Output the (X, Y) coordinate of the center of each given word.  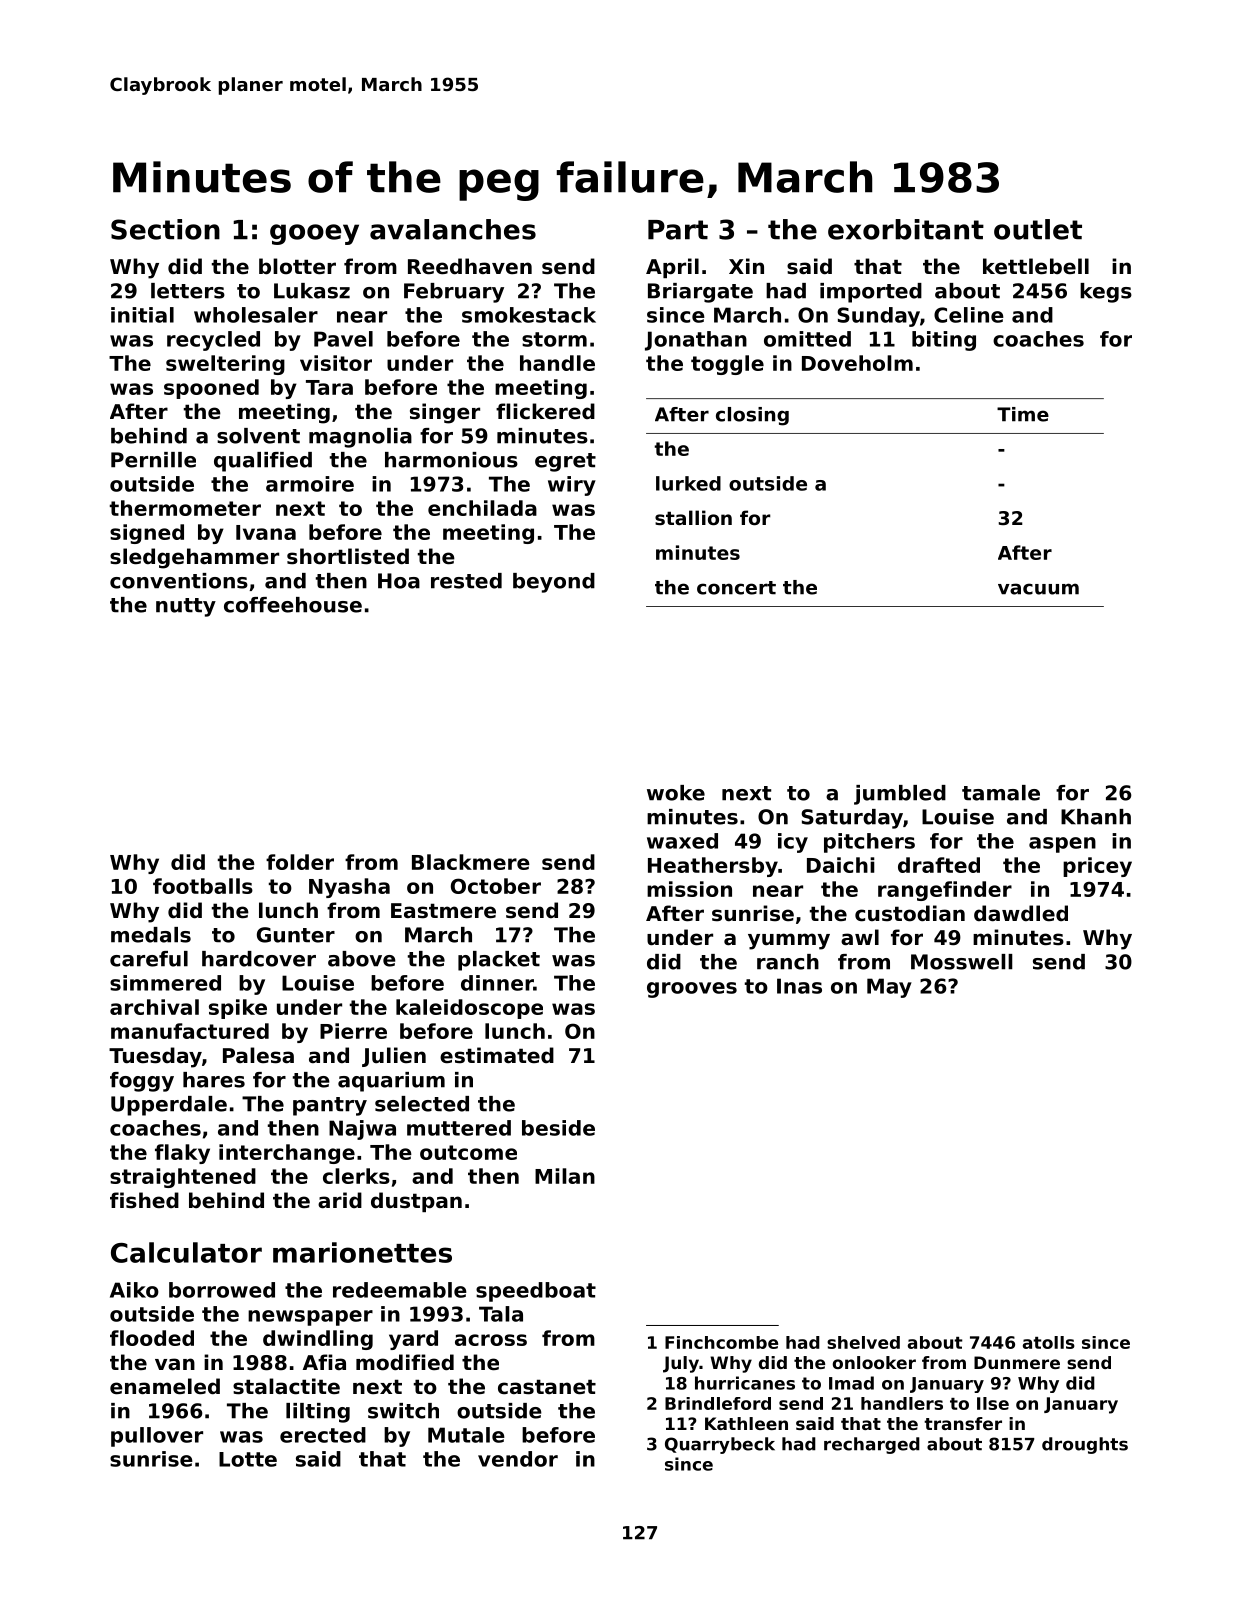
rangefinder (945, 891)
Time (1023, 414)
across (491, 1340)
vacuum (1038, 589)
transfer (963, 1423)
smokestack (529, 315)
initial (142, 315)
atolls (1049, 1342)
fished (144, 1200)
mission (689, 889)
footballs (203, 886)
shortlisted (348, 556)
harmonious (451, 460)
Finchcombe (721, 1342)
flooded (152, 1338)
